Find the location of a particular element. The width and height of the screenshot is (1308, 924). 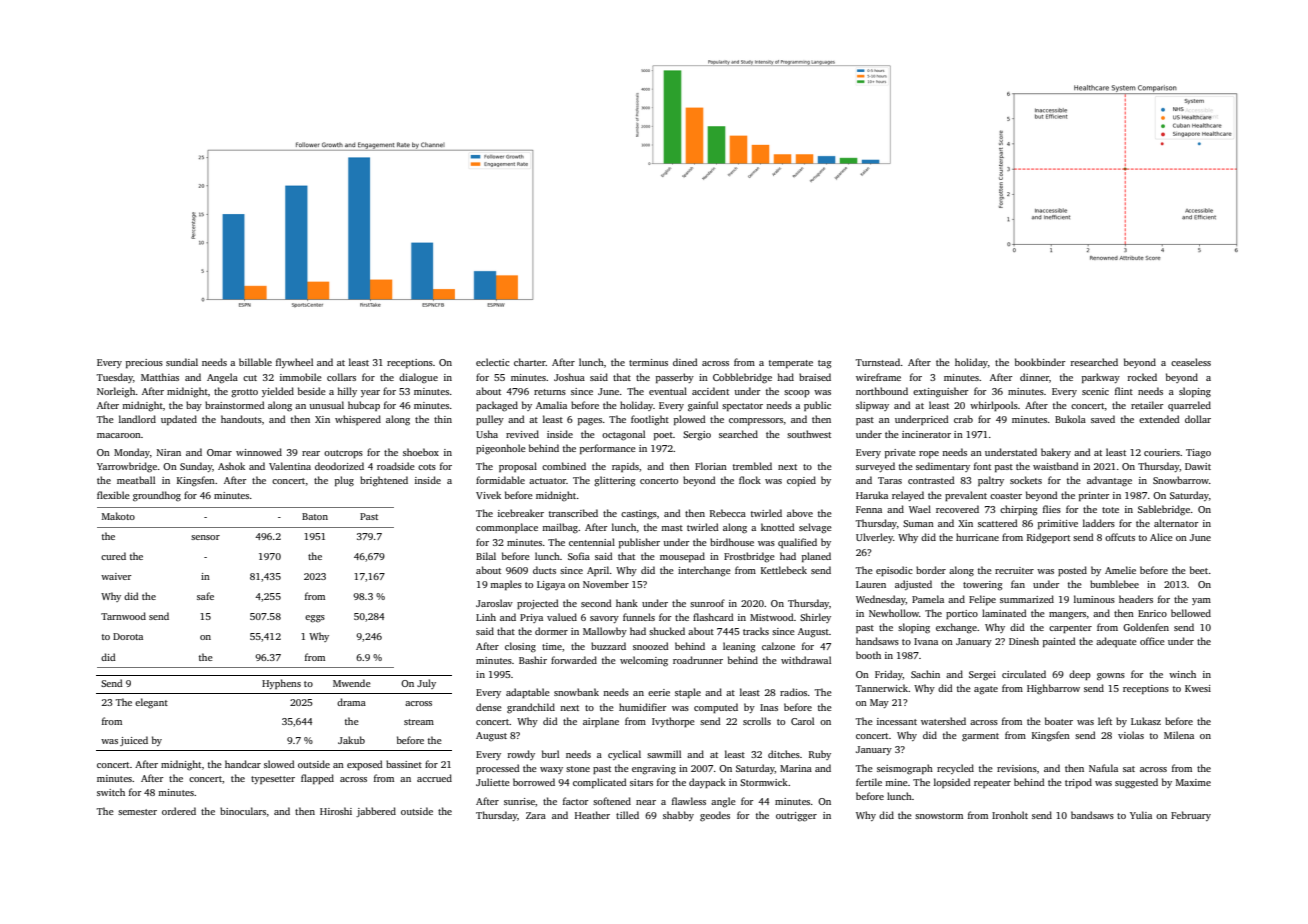

commonplace is located at coordinates (507, 528).
